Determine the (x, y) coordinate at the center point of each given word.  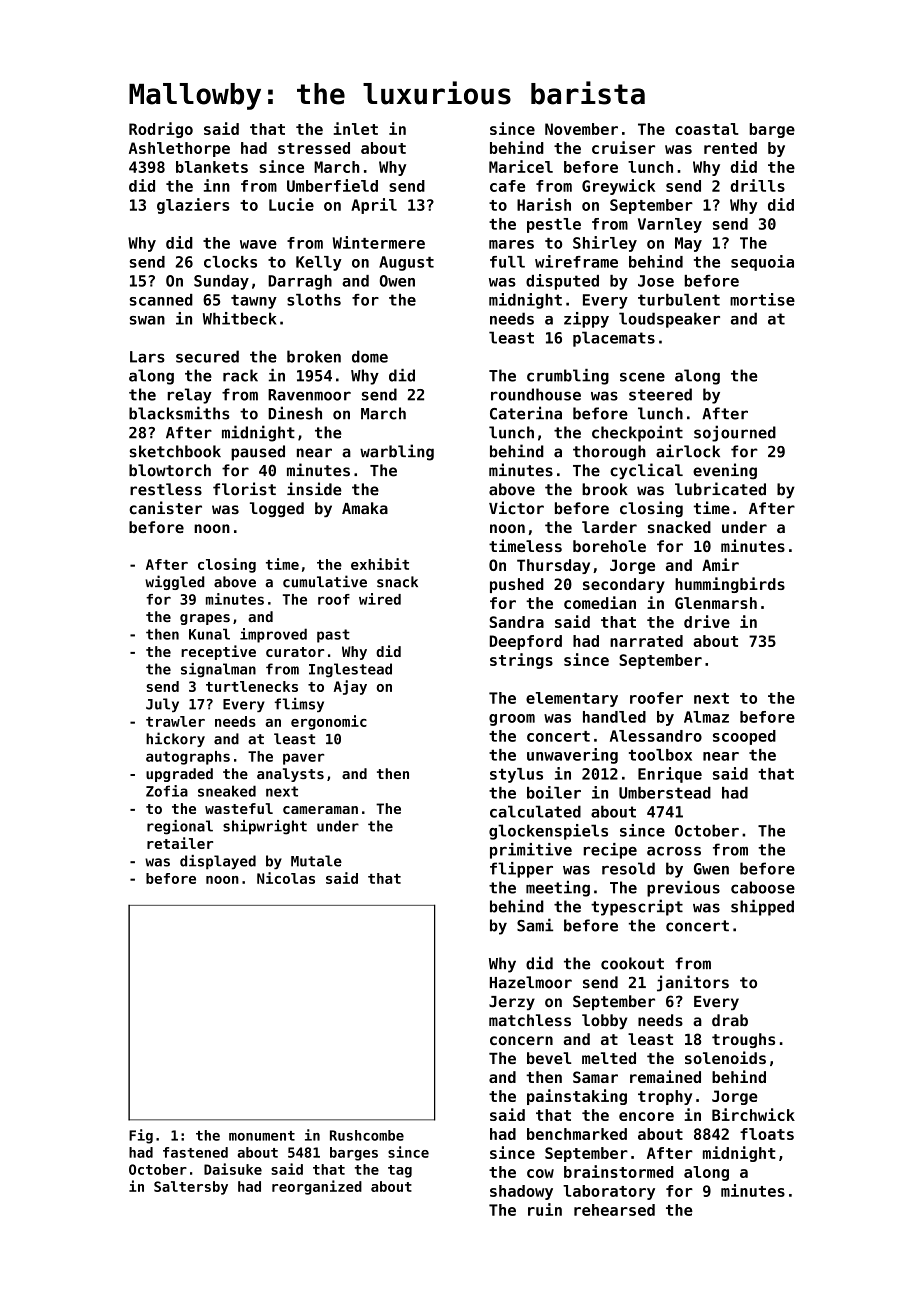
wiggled (175, 582)
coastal (707, 129)
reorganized (317, 1187)
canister (165, 508)
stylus (516, 775)
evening (725, 471)
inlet (355, 128)
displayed (218, 862)
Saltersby (191, 1188)
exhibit (380, 564)
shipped (762, 907)
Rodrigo (161, 130)
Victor (516, 508)
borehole (609, 546)
